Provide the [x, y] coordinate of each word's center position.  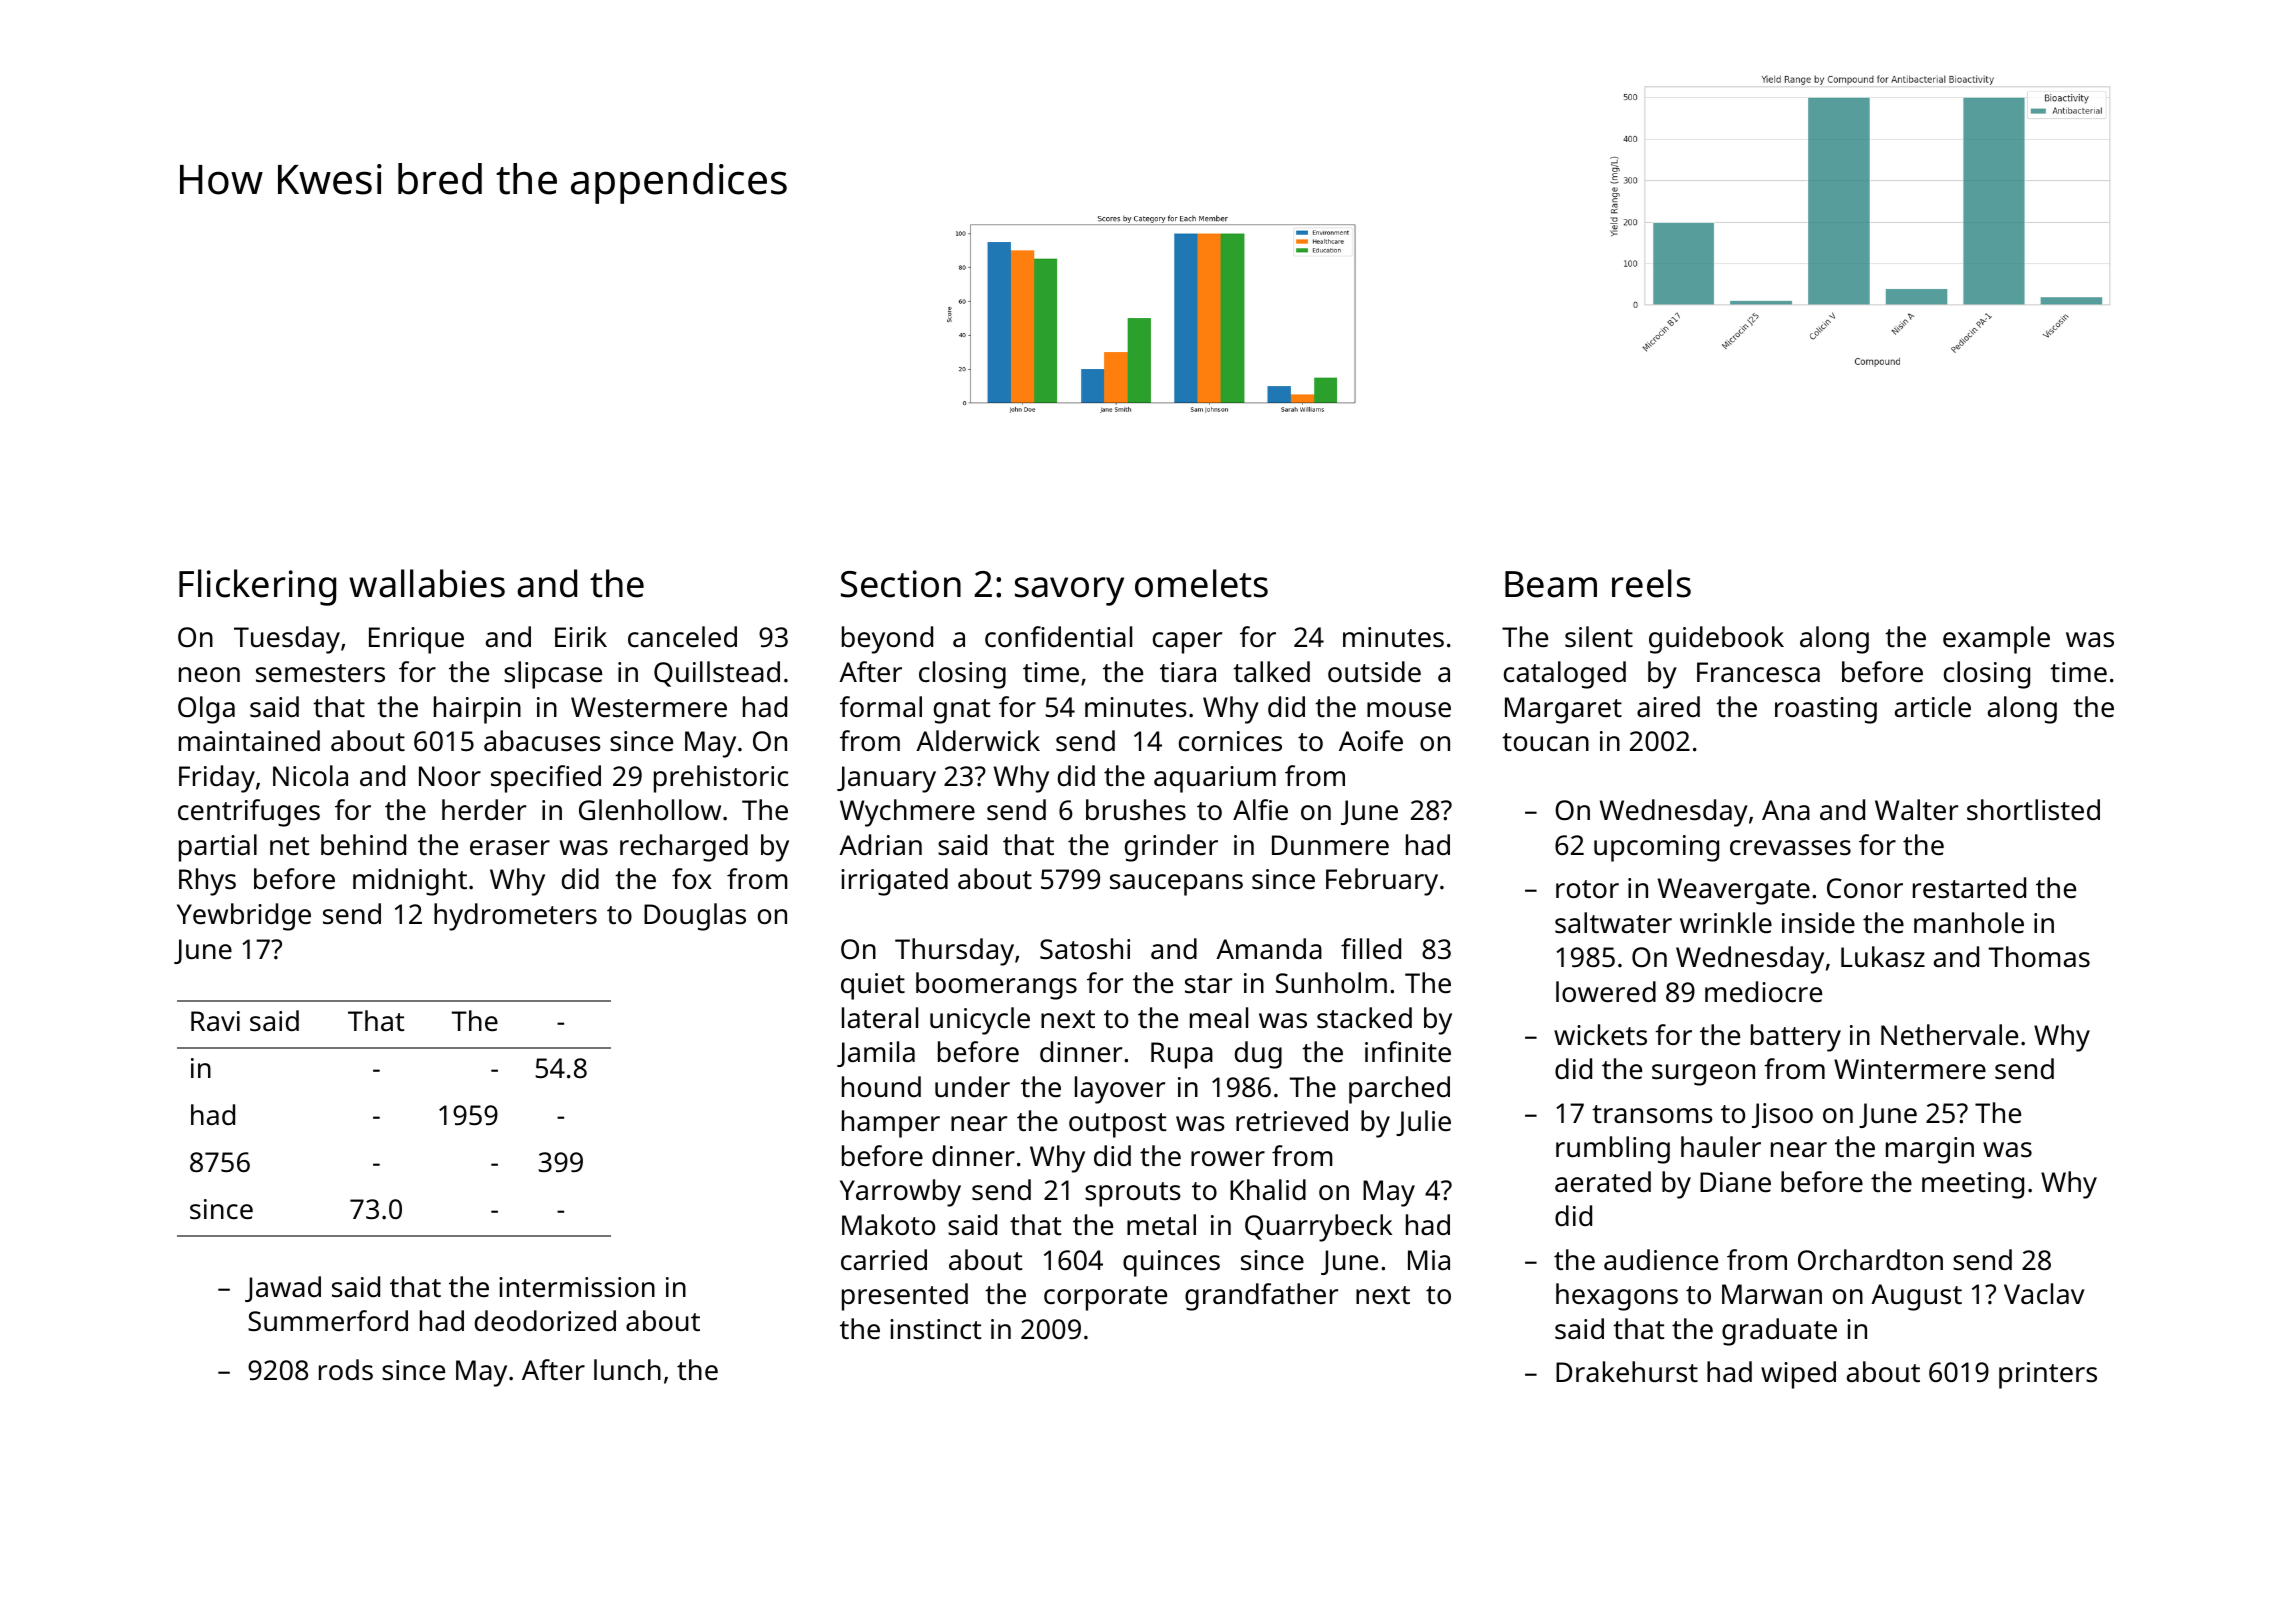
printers [2048, 1375]
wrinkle [1726, 922]
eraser [510, 848]
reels [1651, 583]
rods [346, 1369]
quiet [873, 986]
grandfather [1261, 1297]
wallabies [427, 583]
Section [901, 584]
